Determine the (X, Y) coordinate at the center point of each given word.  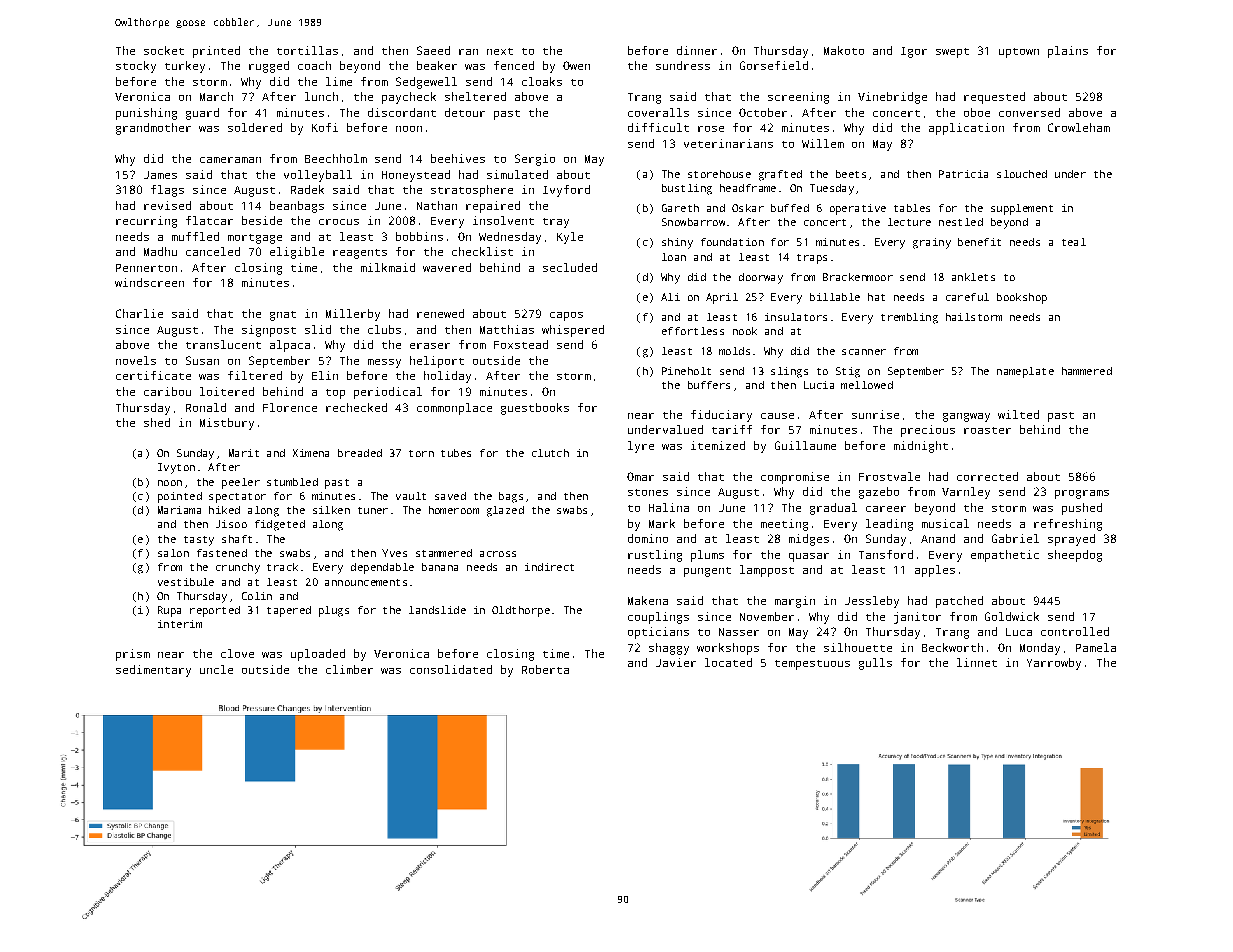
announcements (366, 582)
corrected (987, 476)
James (160, 175)
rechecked (356, 407)
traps (812, 259)
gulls (875, 664)
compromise (795, 478)
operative (858, 209)
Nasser (739, 632)
